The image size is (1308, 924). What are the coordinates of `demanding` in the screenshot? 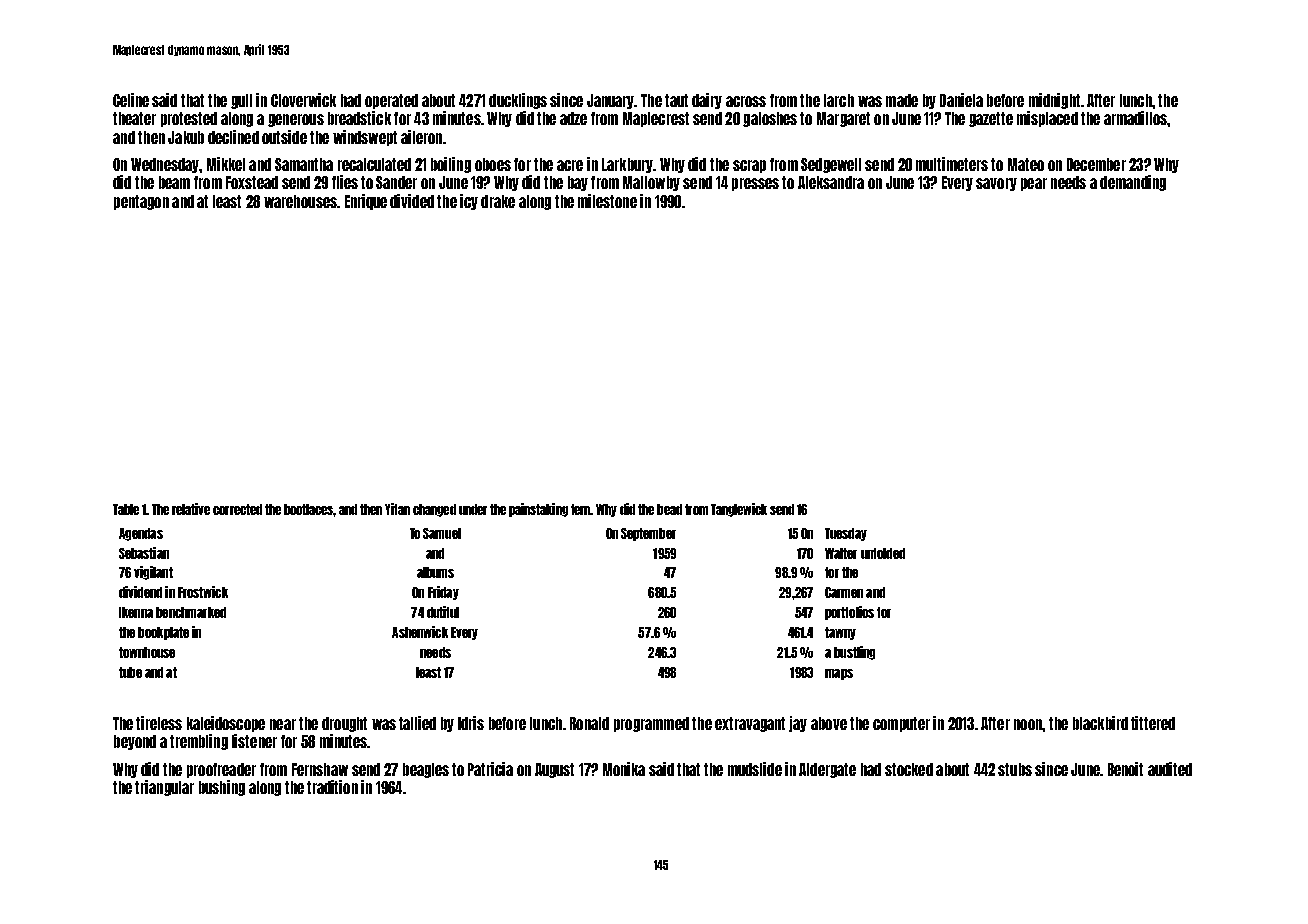 It's located at (1133, 183).
